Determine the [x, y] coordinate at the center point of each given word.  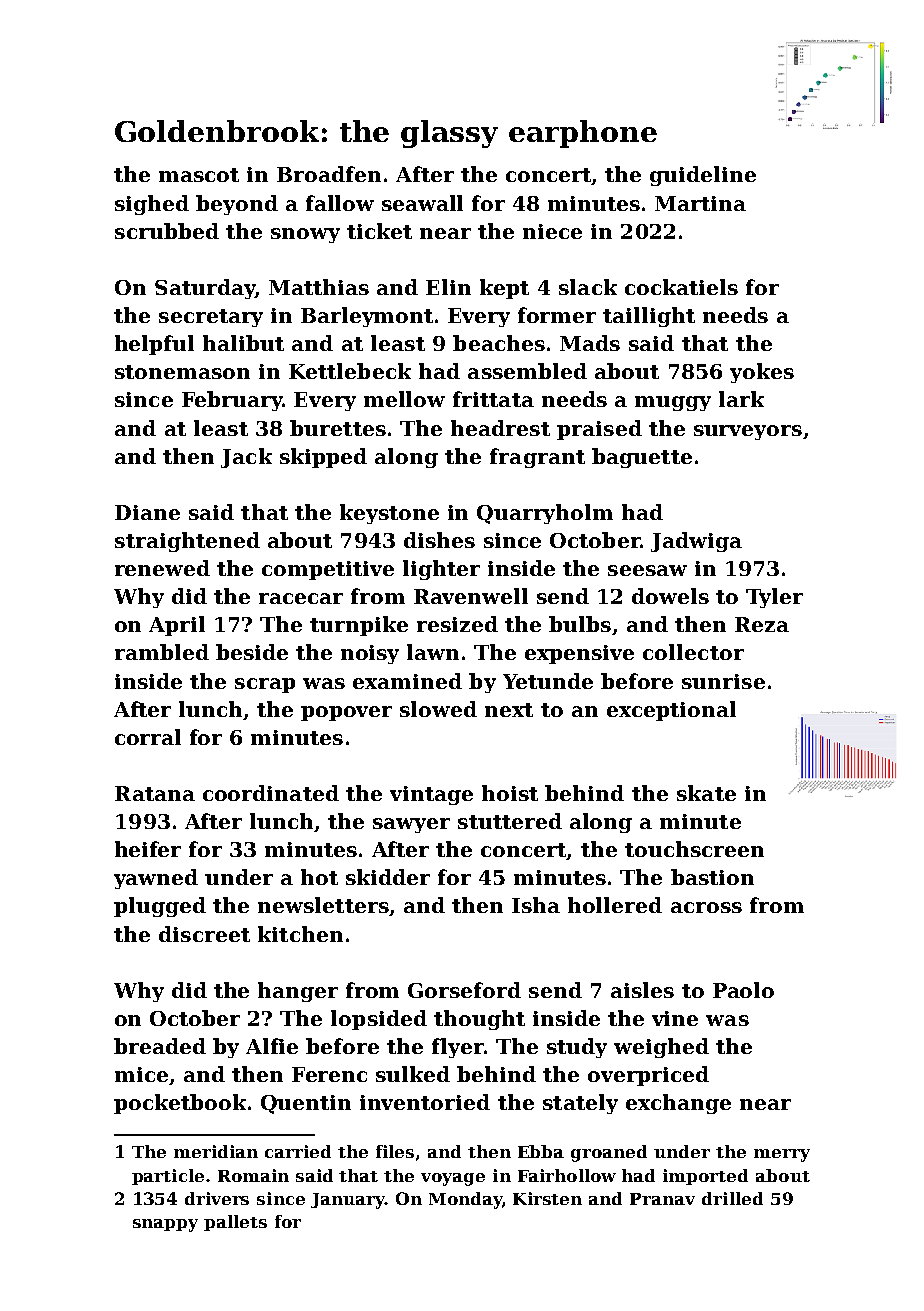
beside [252, 652]
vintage [431, 795]
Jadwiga [696, 542]
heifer [148, 849]
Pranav [662, 1199]
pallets [235, 1223]
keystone [389, 514]
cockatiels [681, 287]
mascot [199, 175]
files [395, 1151]
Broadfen [329, 174]
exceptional [671, 711]
